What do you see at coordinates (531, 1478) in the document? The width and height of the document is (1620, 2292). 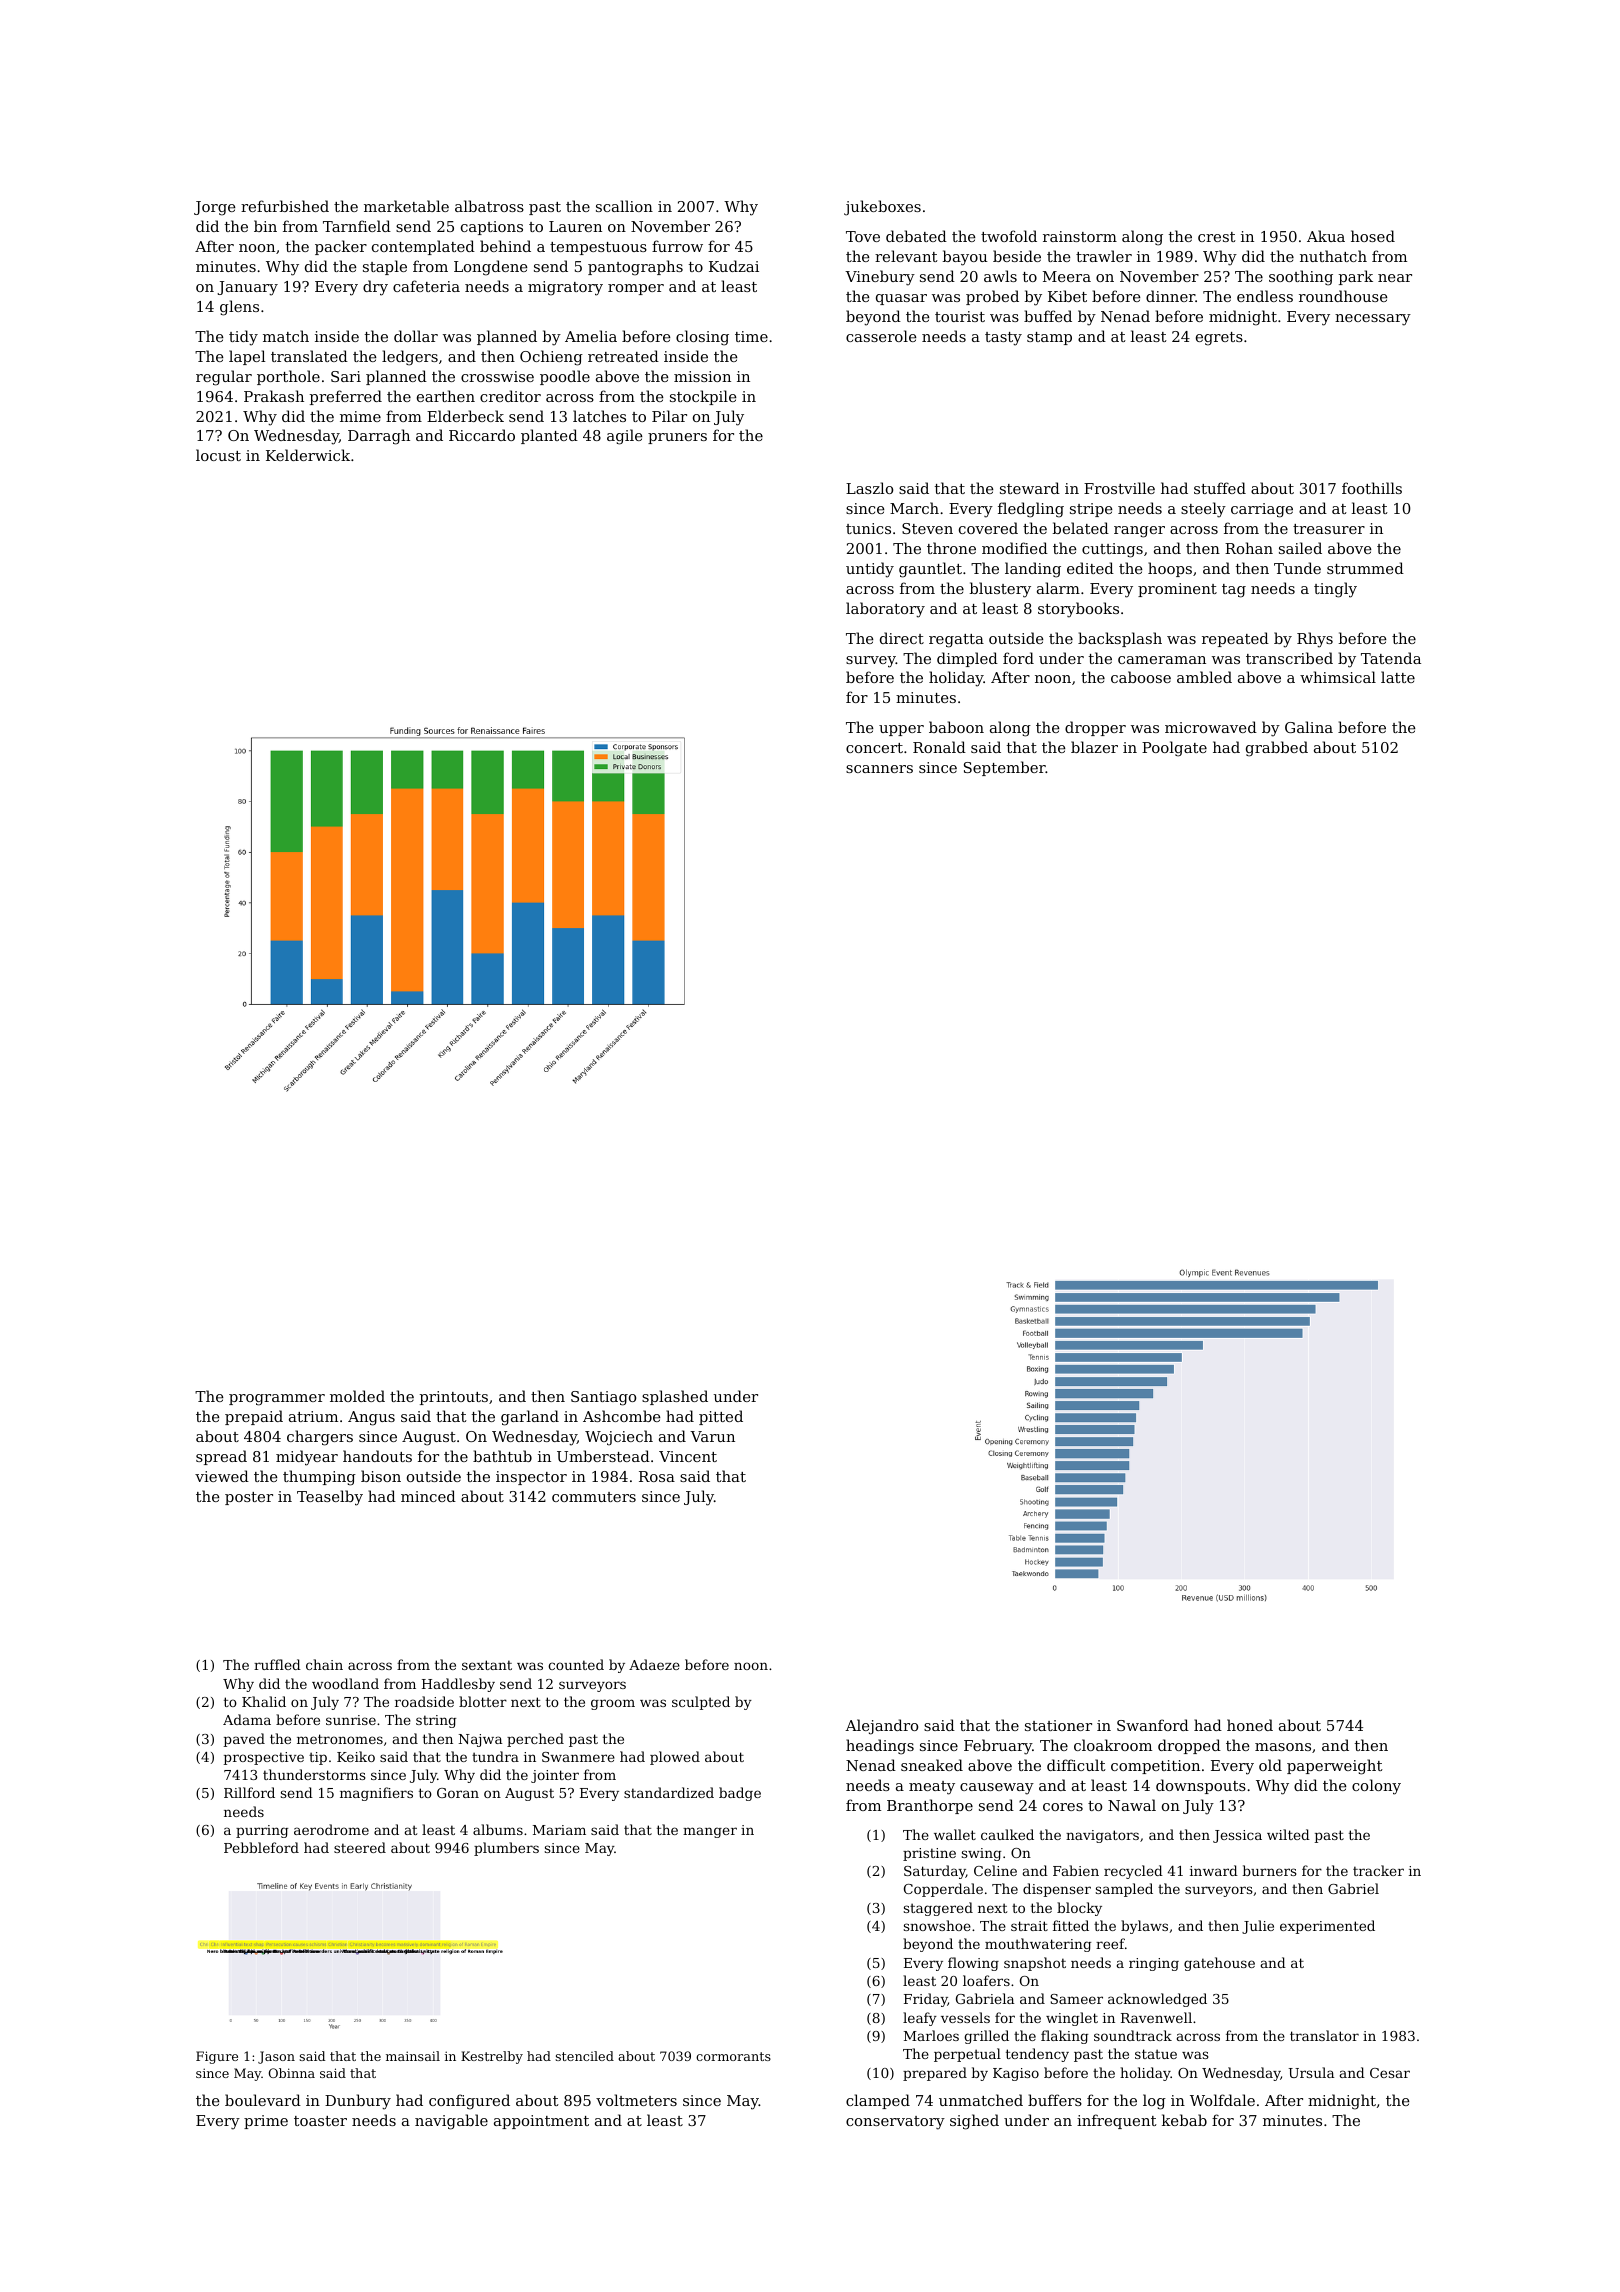 I see `inspector` at bounding box center [531, 1478].
